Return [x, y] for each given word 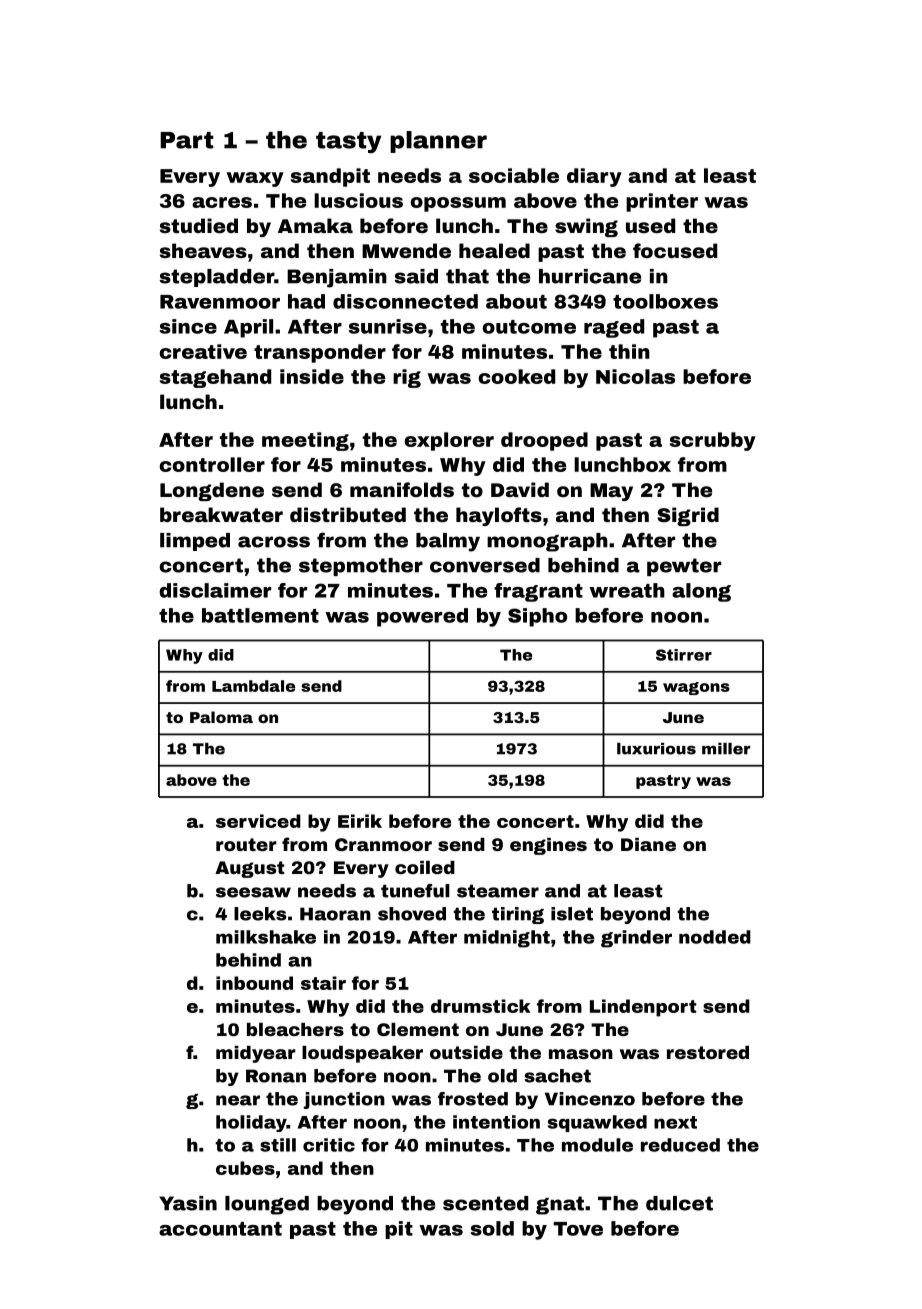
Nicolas [635, 376]
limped [195, 542]
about [516, 301]
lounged [267, 1205]
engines [548, 846]
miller [726, 749]
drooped [544, 441]
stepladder [216, 278]
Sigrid [688, 516]
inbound [254, 983]
